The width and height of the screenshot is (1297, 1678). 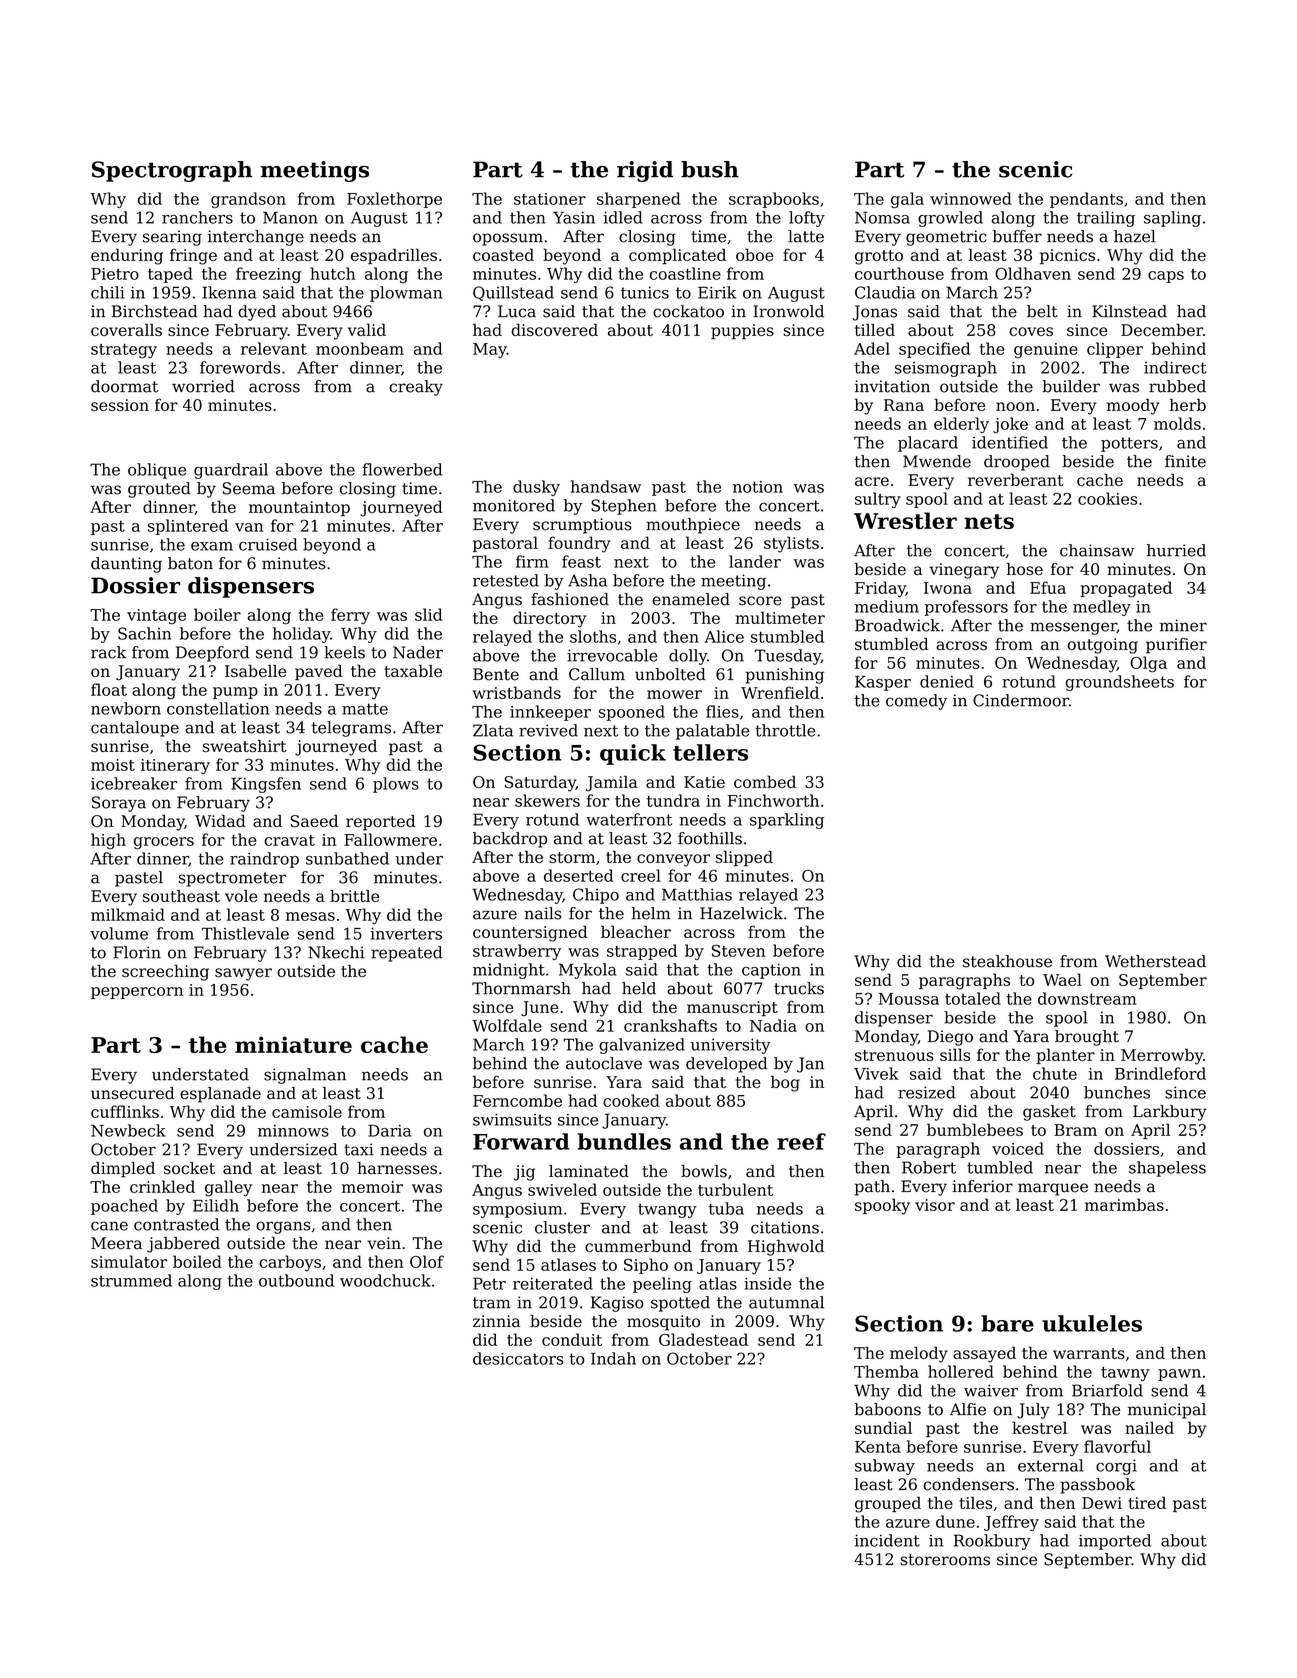 What do you see at coordinates (722, 711) in the screenshot?
I see `flies` at bounding box center [722, 711].
